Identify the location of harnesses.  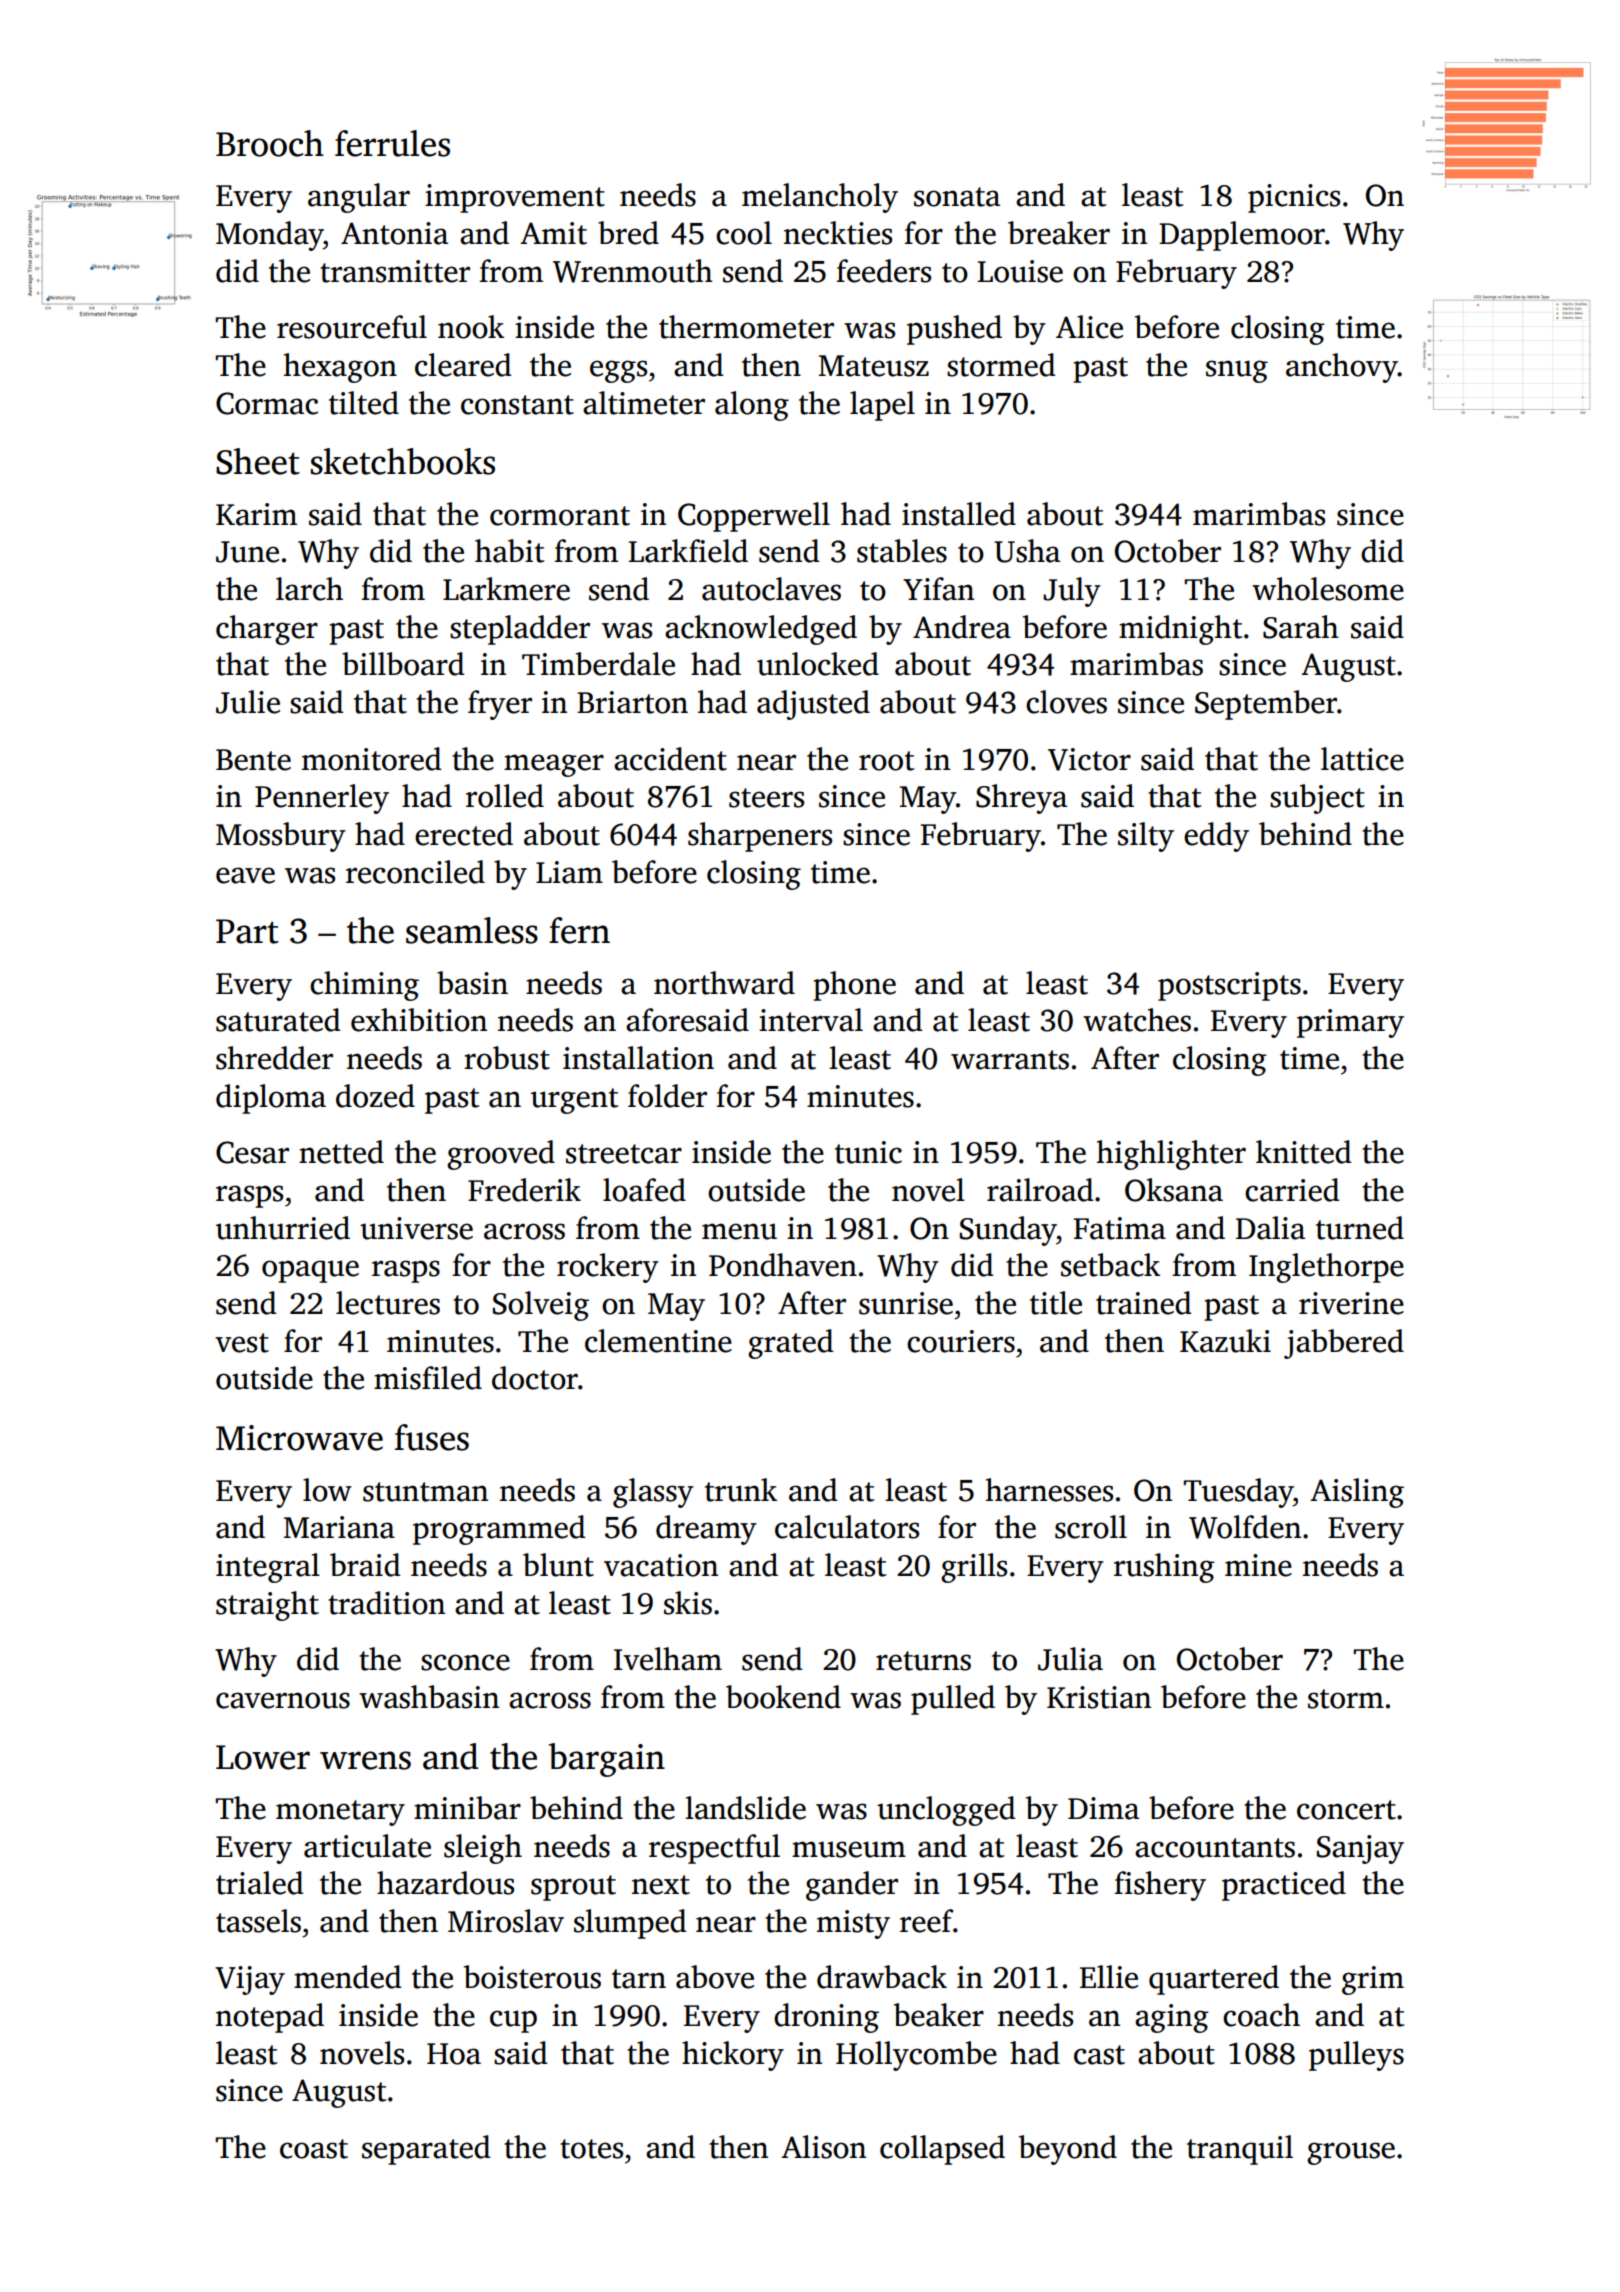
(1049, 1490).
